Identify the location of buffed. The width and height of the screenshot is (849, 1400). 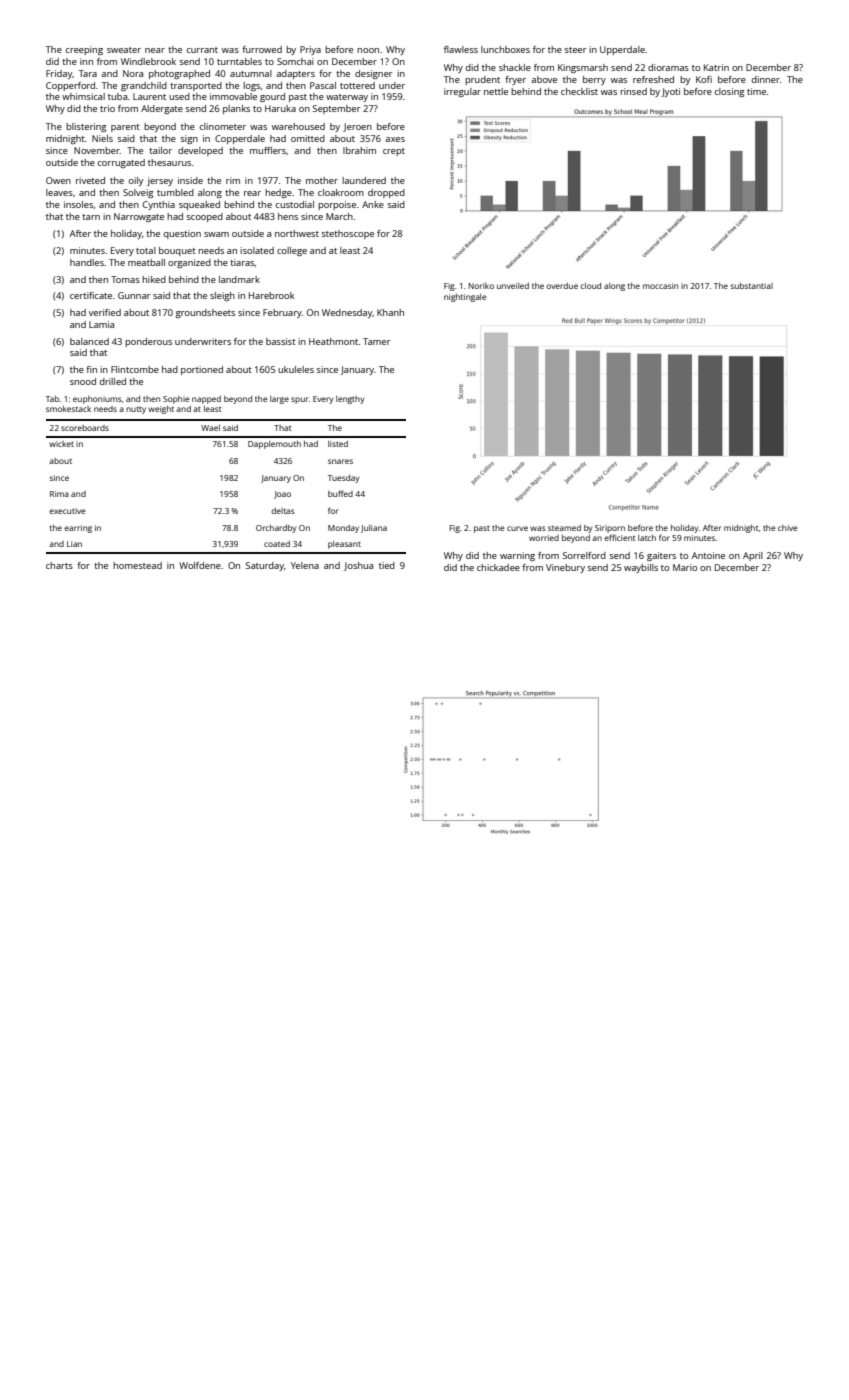
(340, 493).
